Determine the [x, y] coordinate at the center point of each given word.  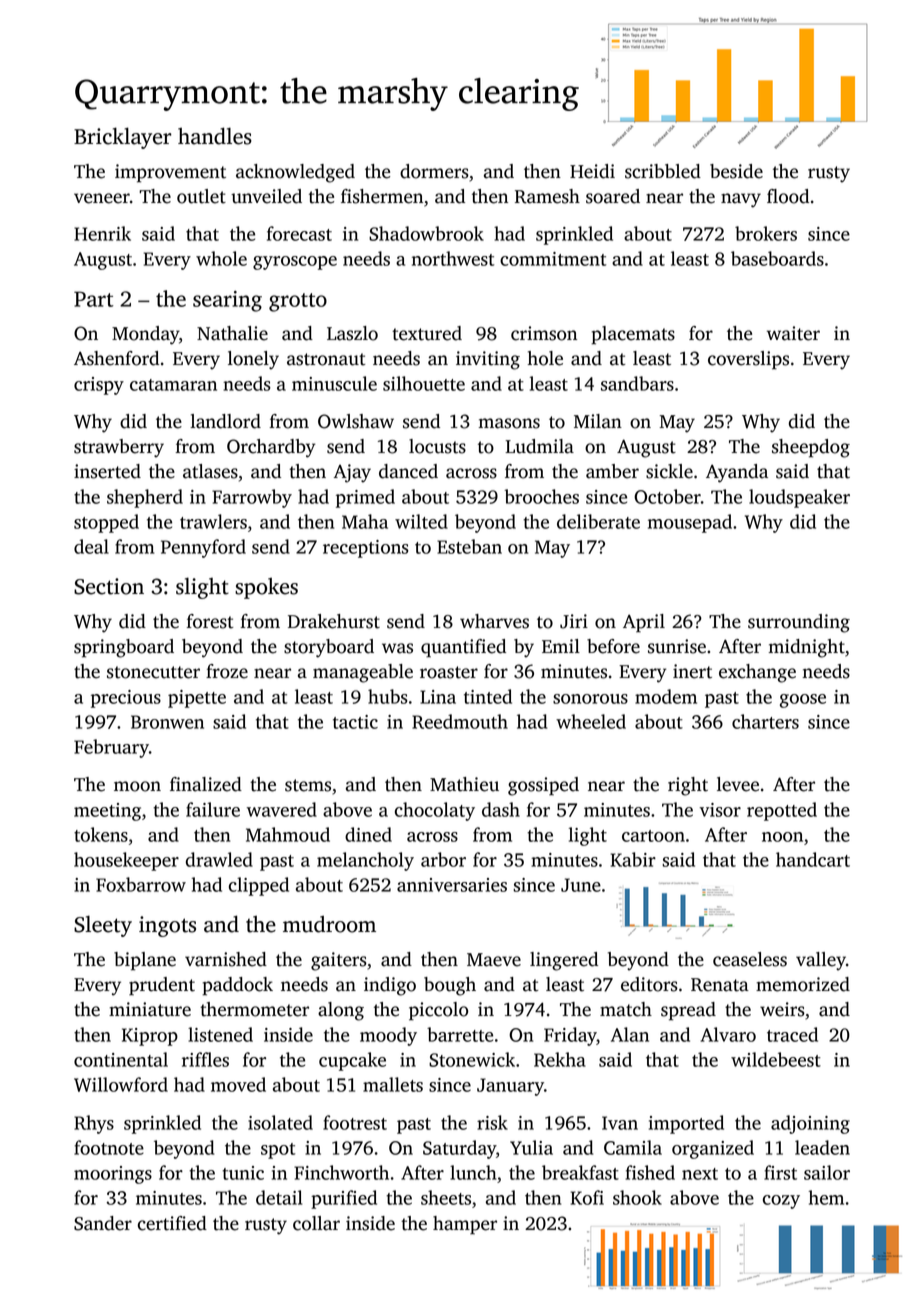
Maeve [494, 960]
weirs [782, 1009]
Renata [720, 985]
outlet [201, 196]
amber [612, 471]
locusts [437, 446]
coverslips [748, 360]
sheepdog [811, 448]
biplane [145, 961]
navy [741, 200]
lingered [564, 961]
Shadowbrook [426, 233]
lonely [253, 360]
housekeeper [126, 861]
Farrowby [252, 498]
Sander [103, 1223]
